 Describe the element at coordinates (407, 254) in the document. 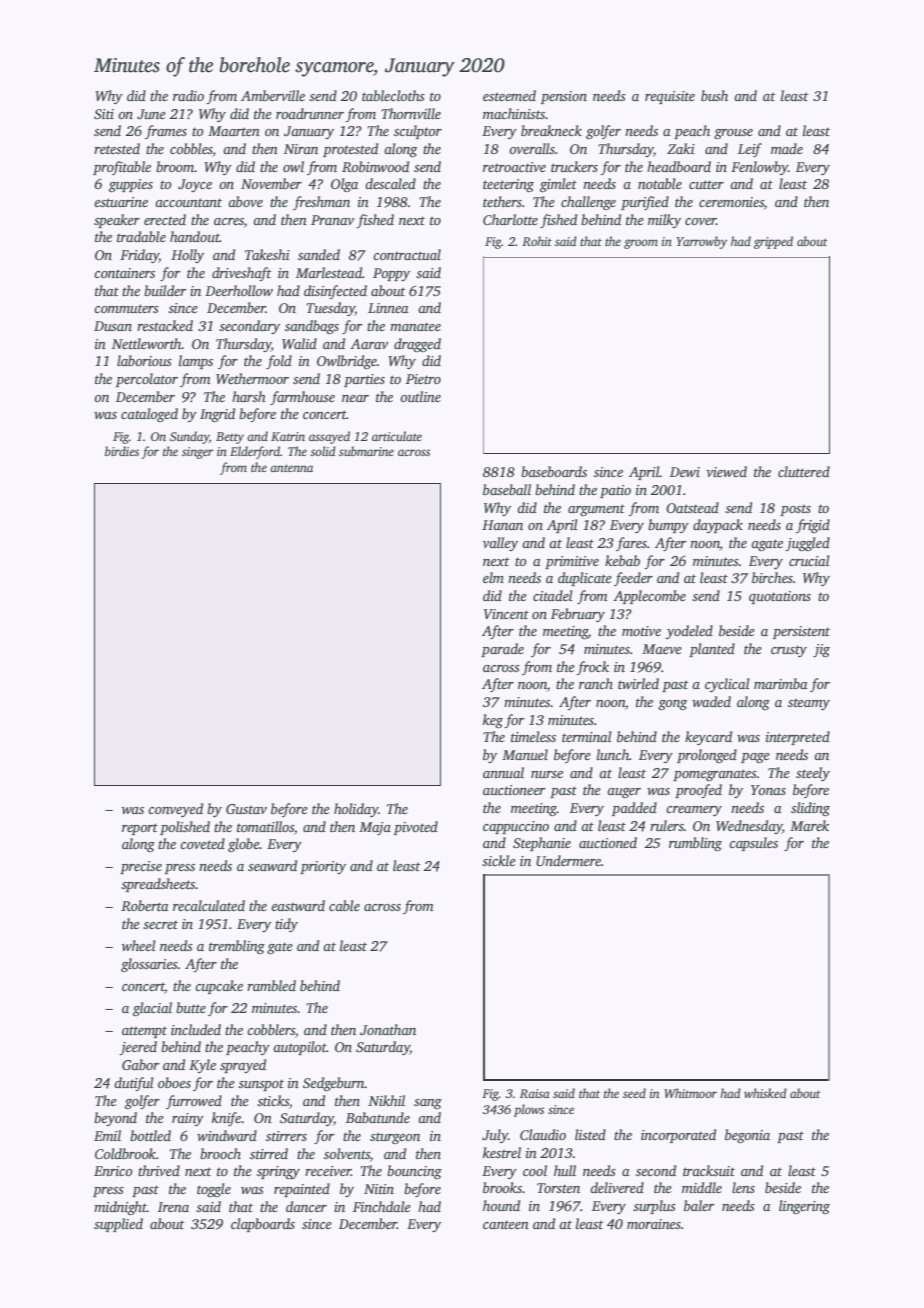

I see `contractual` at that location.
